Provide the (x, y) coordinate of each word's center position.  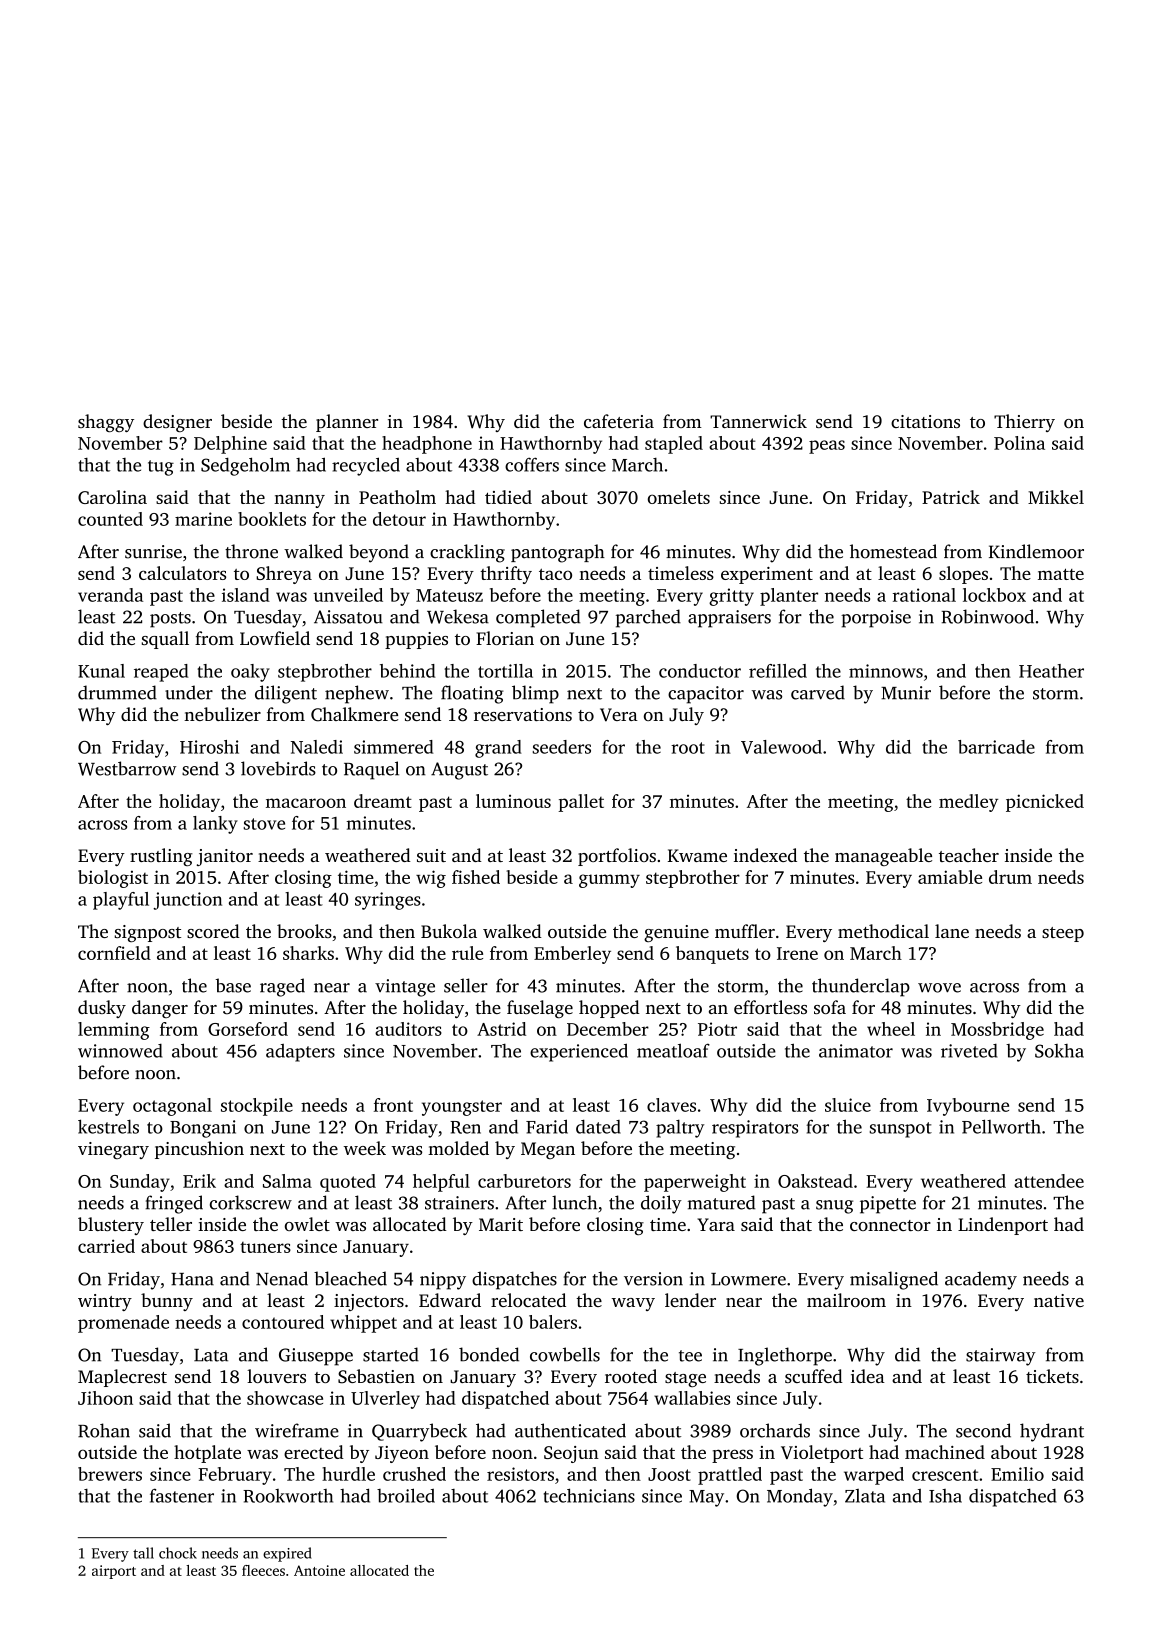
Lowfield (275, 638)
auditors (408, 1029)
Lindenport (1003, 1226)
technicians (589, 1495)
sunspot (901, 1130)
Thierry (1024, 423)
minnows (886, 671)
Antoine (319, 1570)
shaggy (106, 423)
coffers (532, 464)
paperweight (695, 1183)
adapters (300, 1053)
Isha (945, 1496)
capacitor (706, 695)
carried (106, 1246)
